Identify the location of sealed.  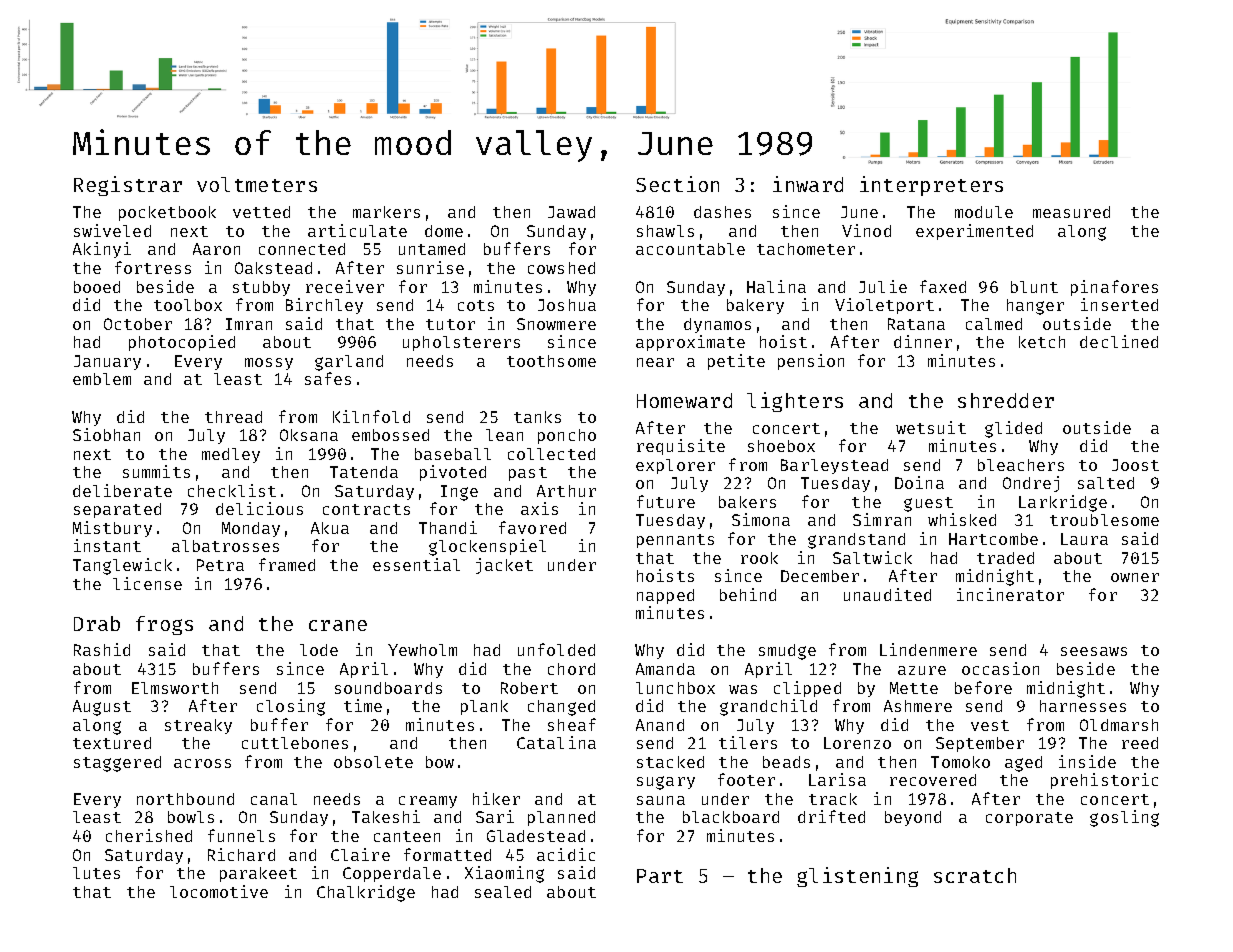
(503, 892).
